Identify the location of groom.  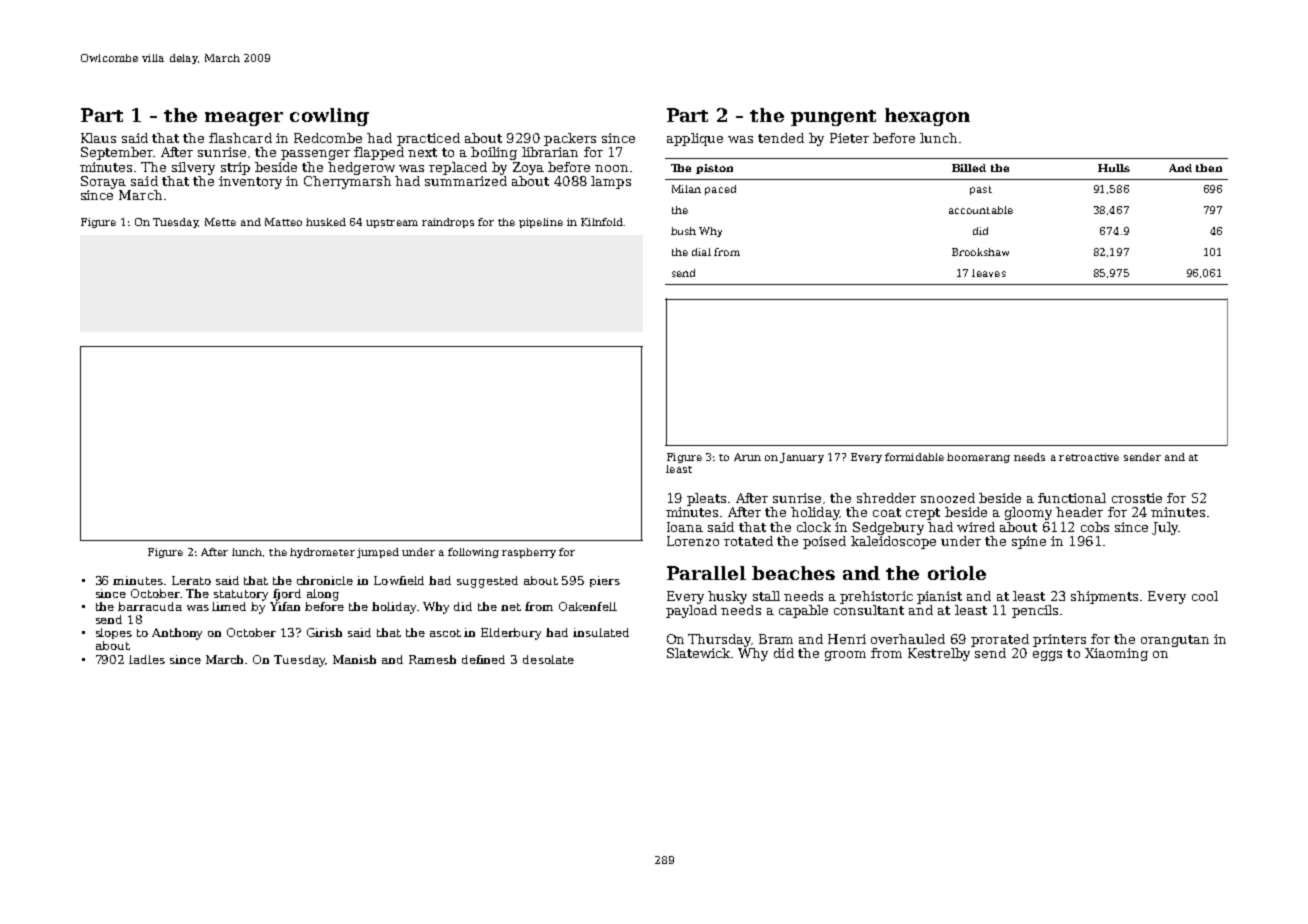
(845, 656).
